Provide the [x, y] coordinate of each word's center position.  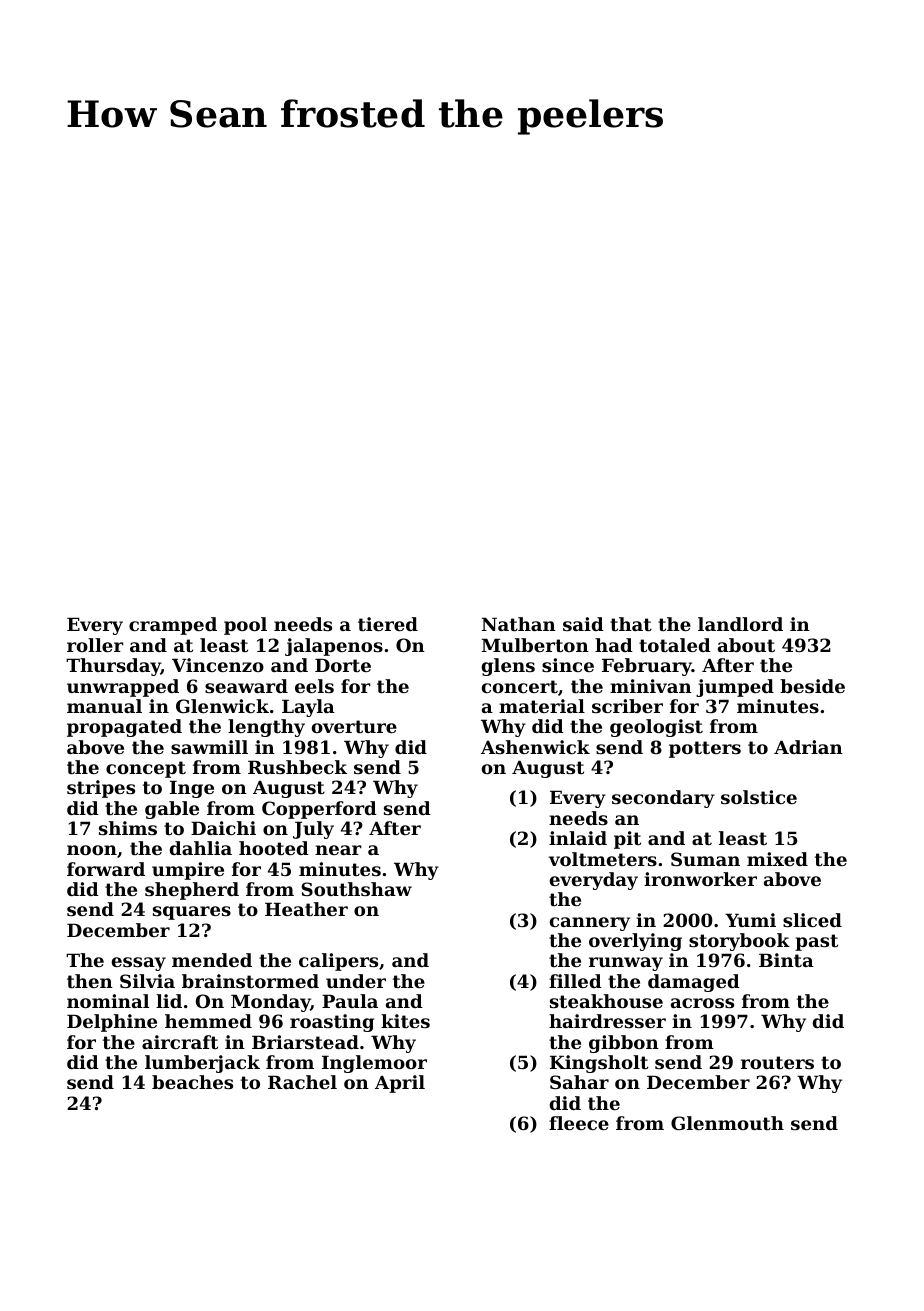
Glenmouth [727, 1123]
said [583, 624]
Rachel [302, 1082]
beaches [192, 1082]
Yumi [750, 920]
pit [627, 840]
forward [106, 869]
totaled [675, 645]
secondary [663, 799]
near [338, 850]
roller [95, 645]
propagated [124, 728]
